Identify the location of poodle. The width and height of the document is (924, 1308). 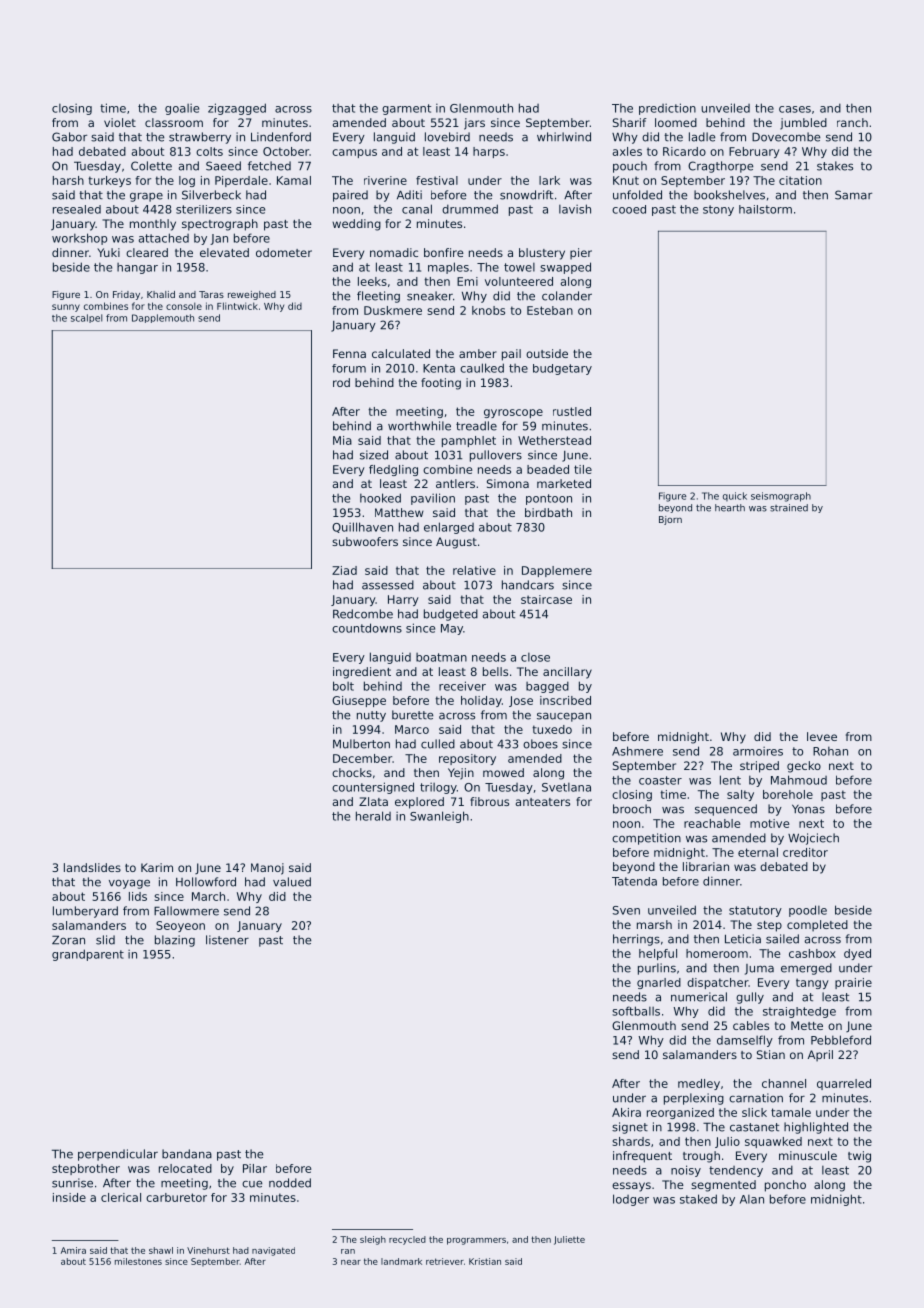
(808, 911).
